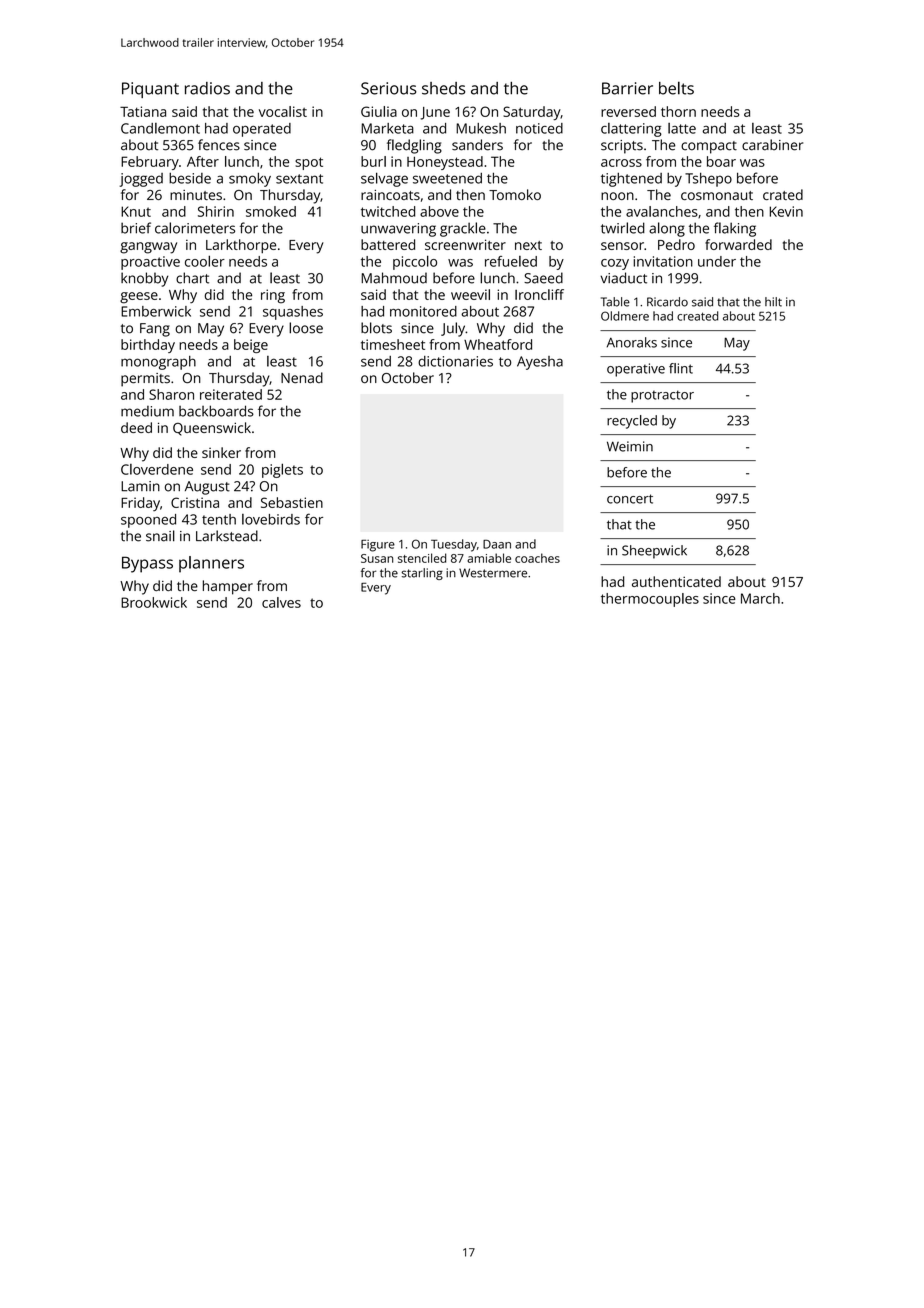 The image size is (924, 1308). I want to click on amiable, so click(489, 558).
